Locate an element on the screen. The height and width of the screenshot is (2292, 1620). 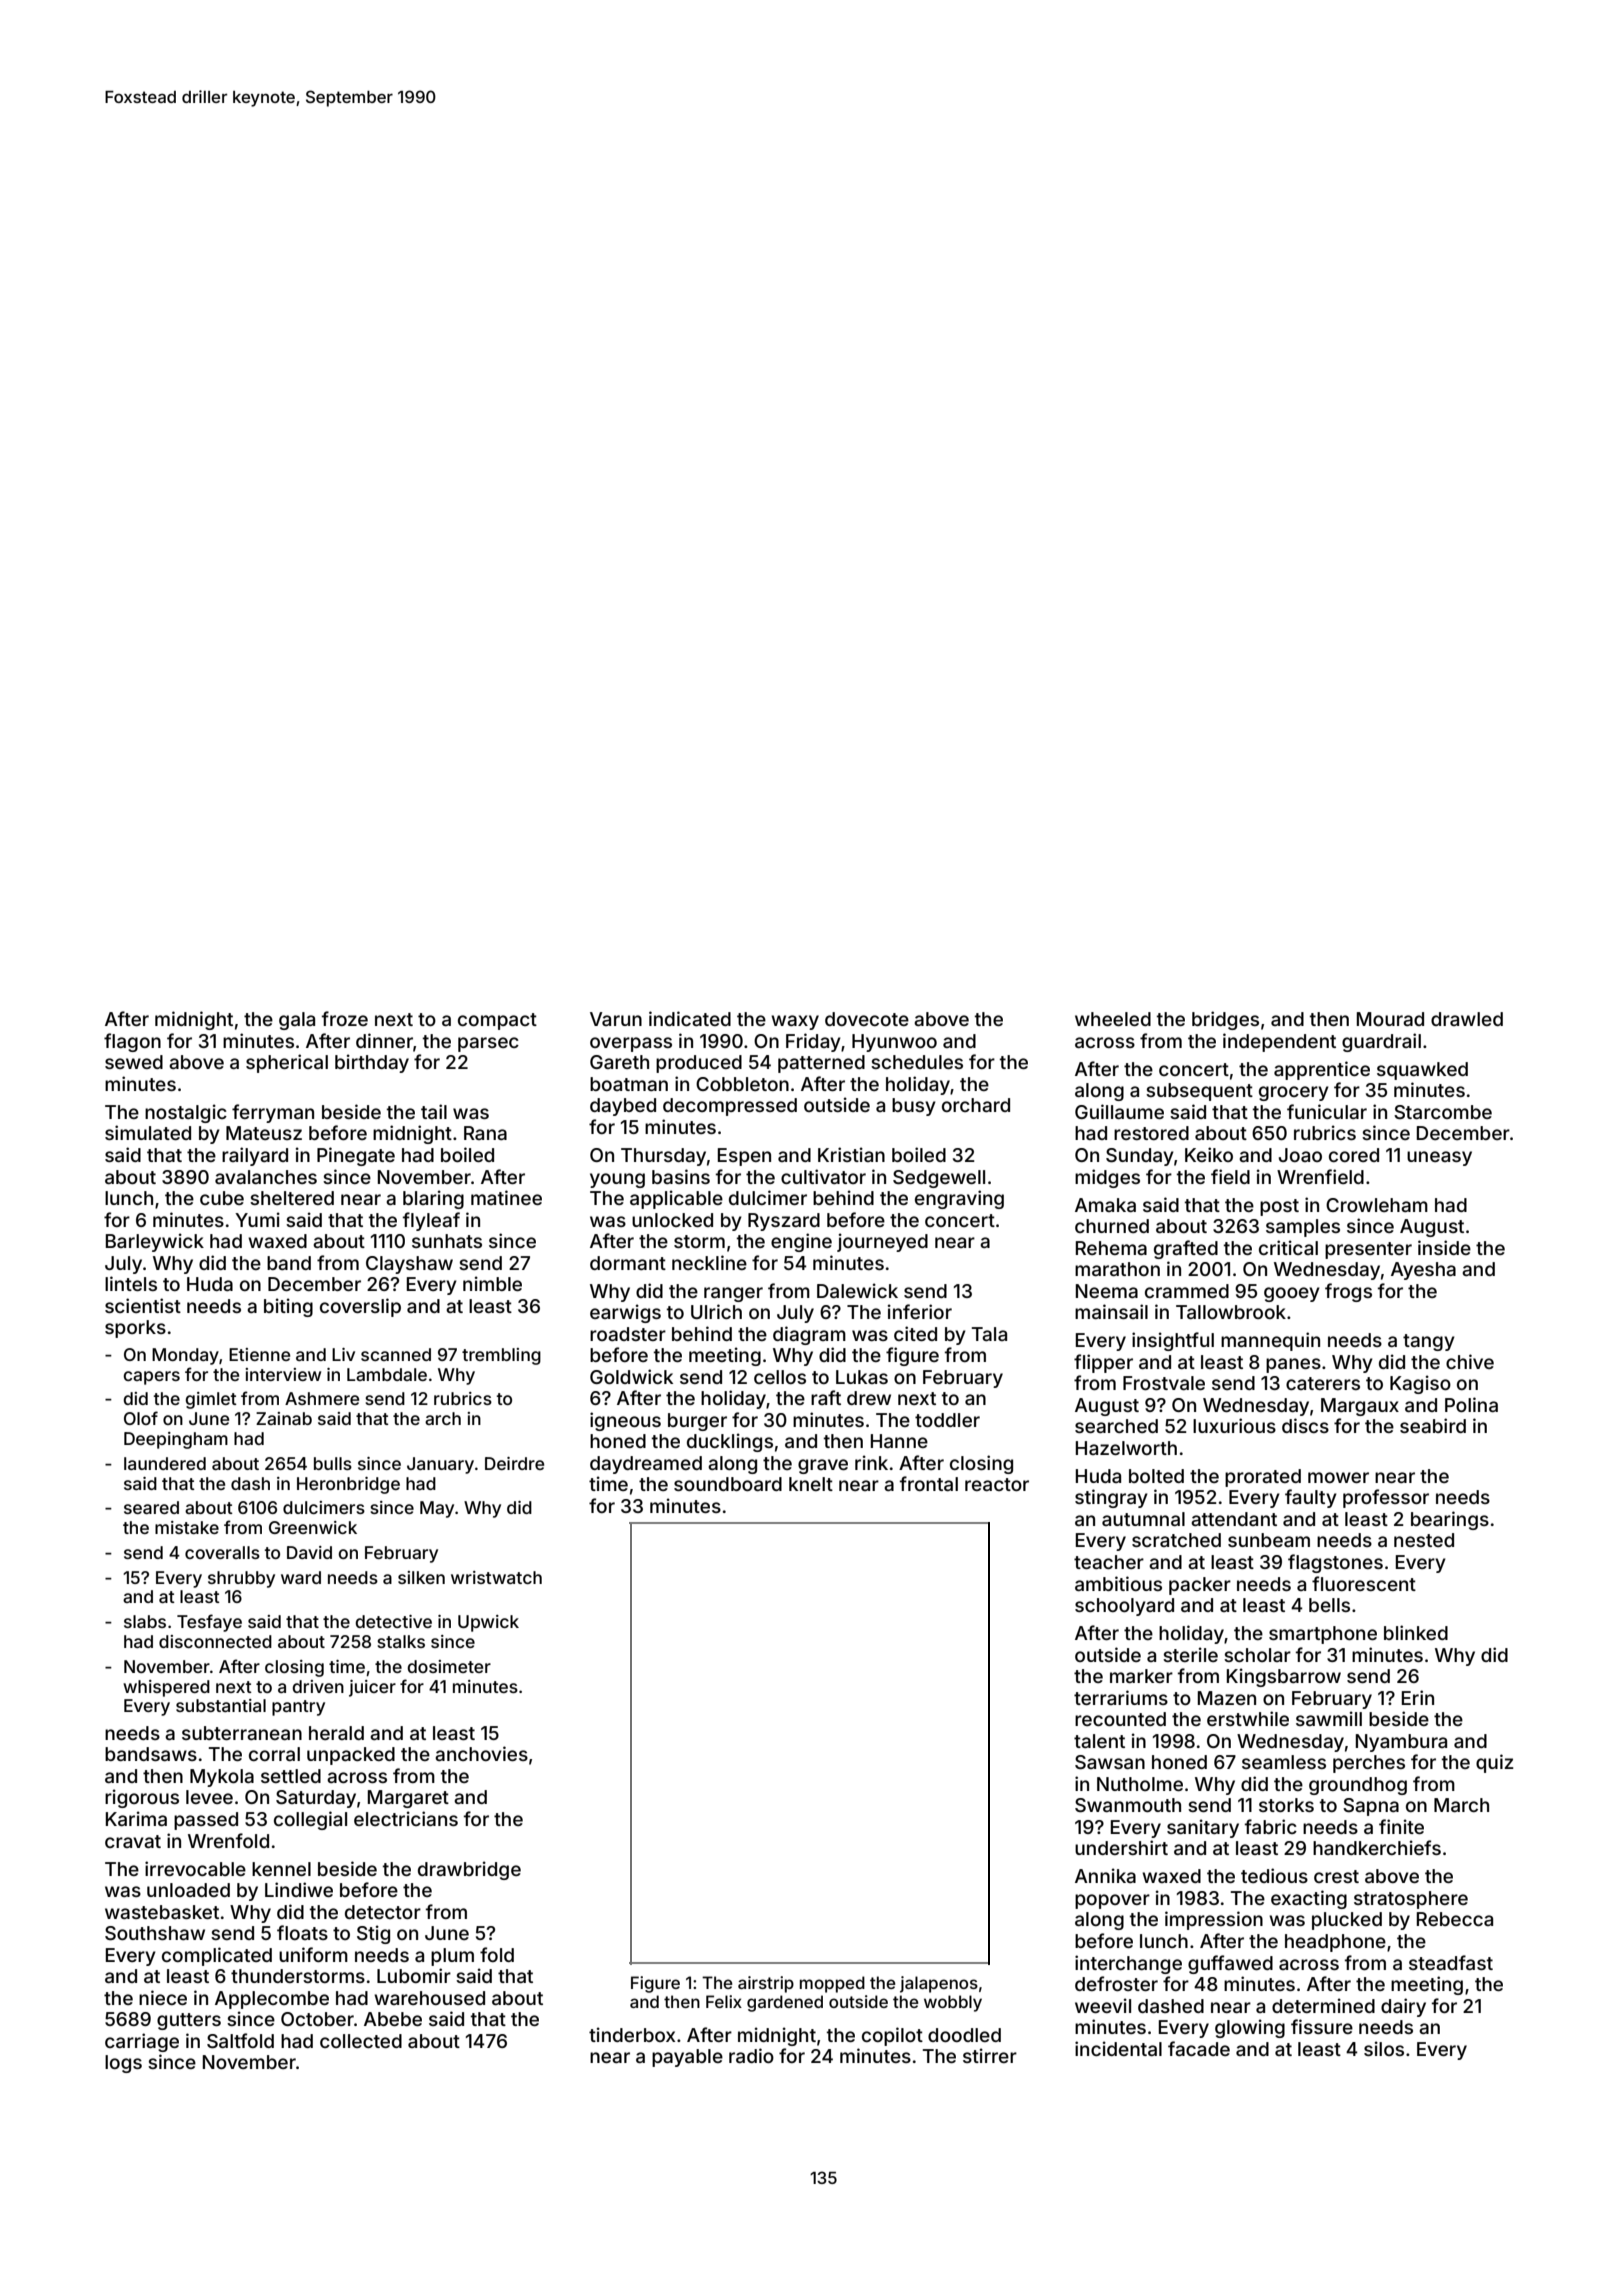
airstrip is located at coordinates (766, 1984).
